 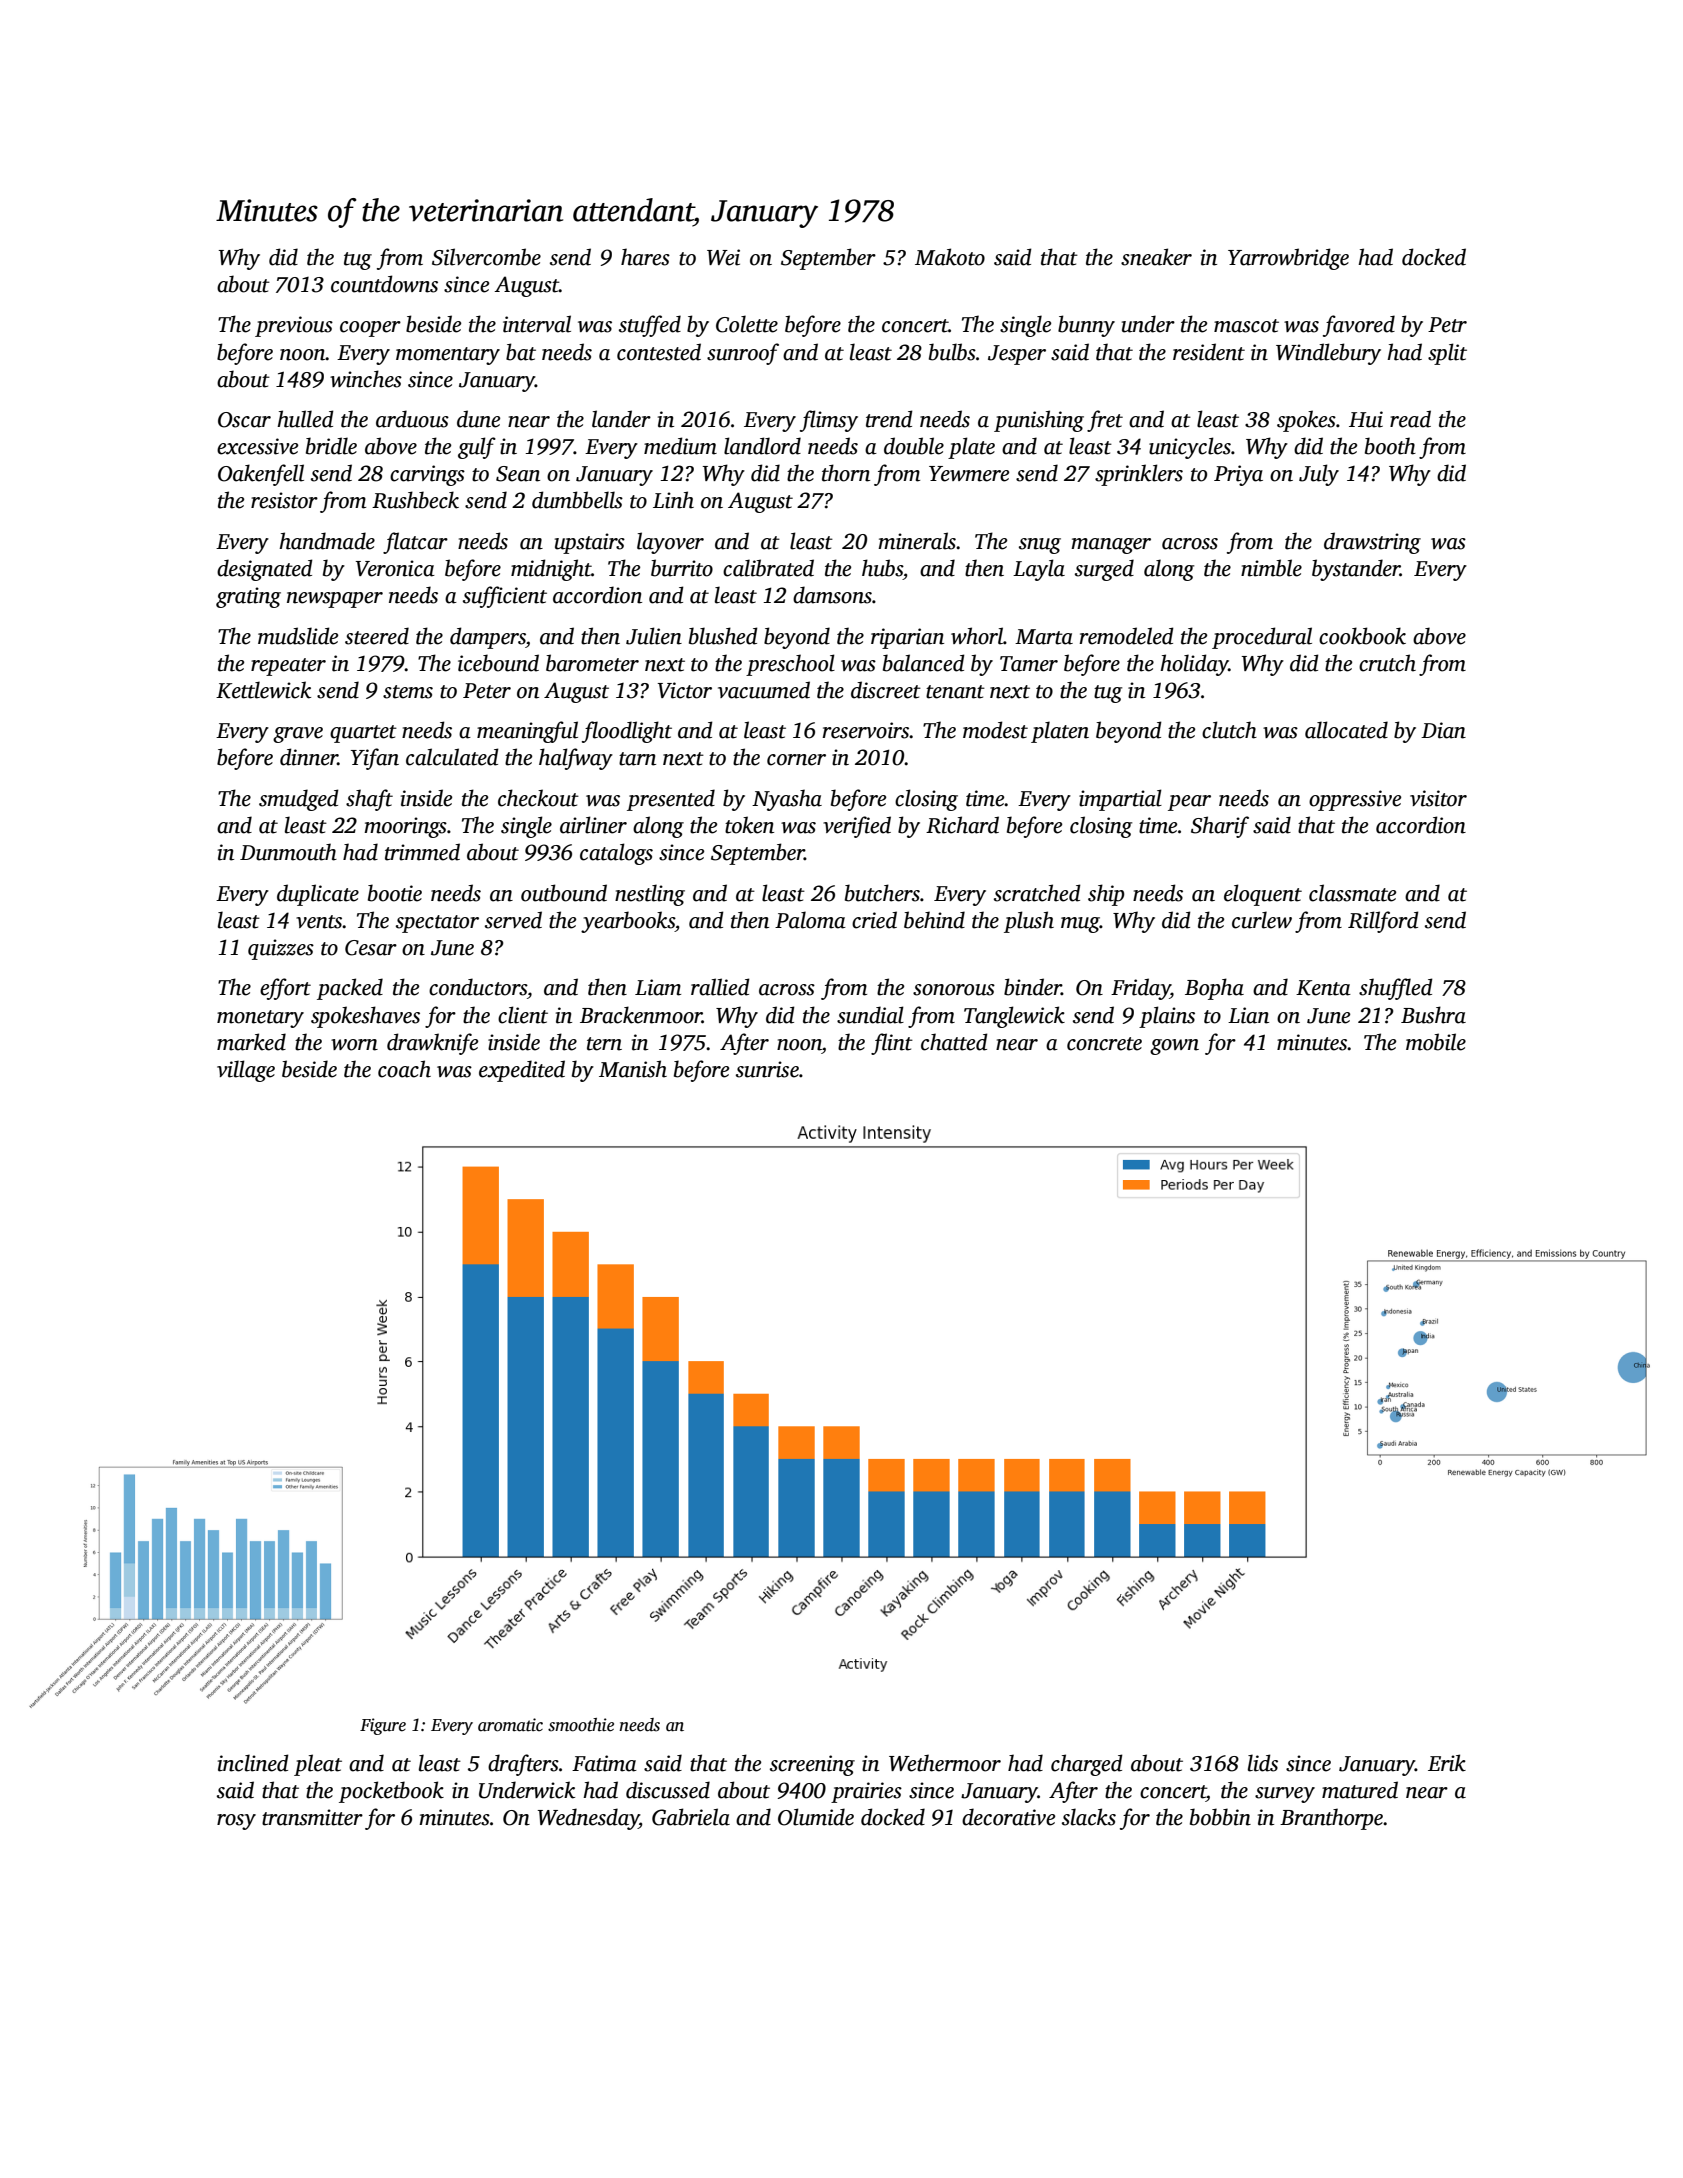 What do you see at coordinates (768, 568) in the screenshot?
I see `calibrated` at bounding box center [768, 568].
